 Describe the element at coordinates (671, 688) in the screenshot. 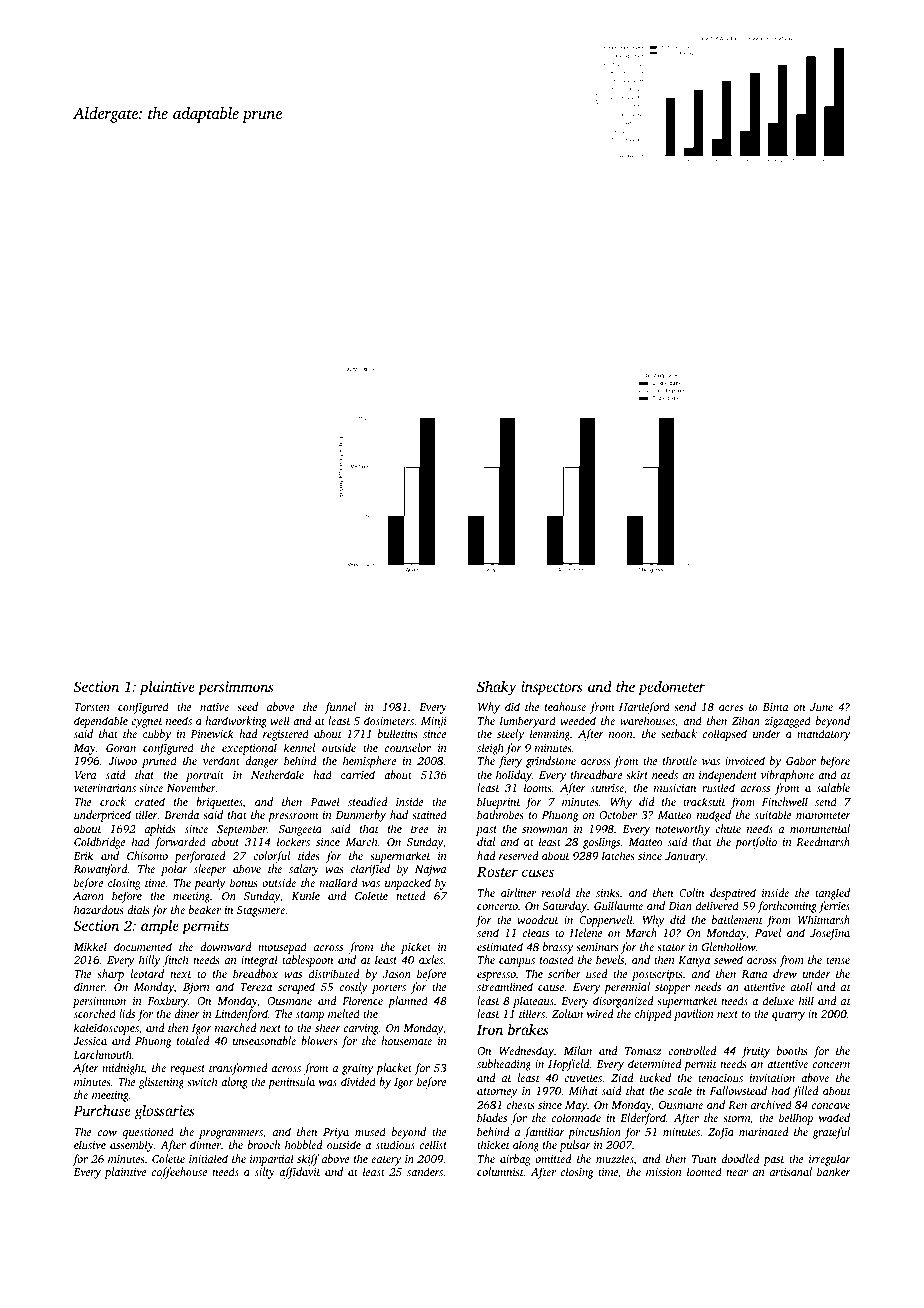

I see `pedometer` at that location.
